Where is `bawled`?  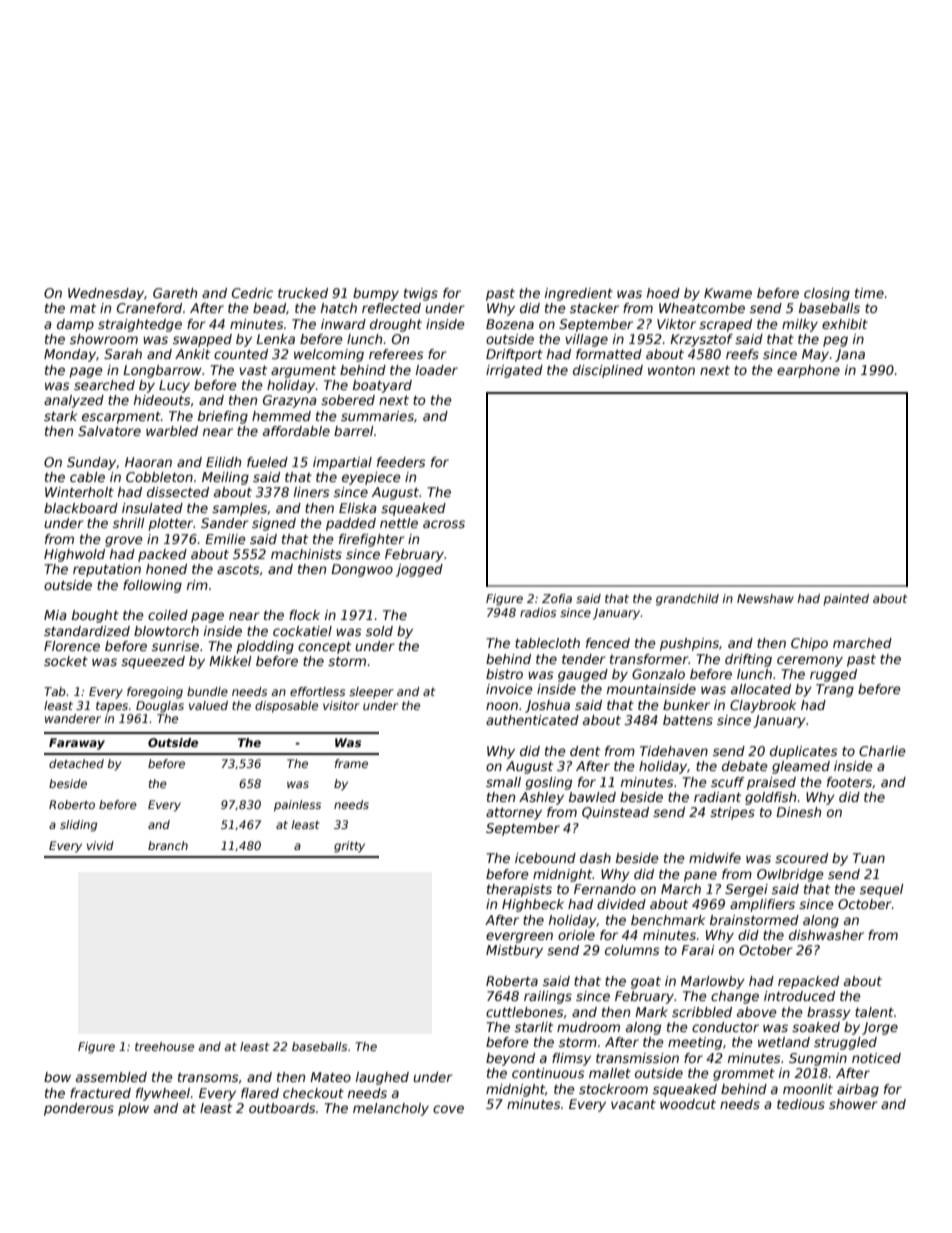
bawled is located at coordinates (592, 797).
